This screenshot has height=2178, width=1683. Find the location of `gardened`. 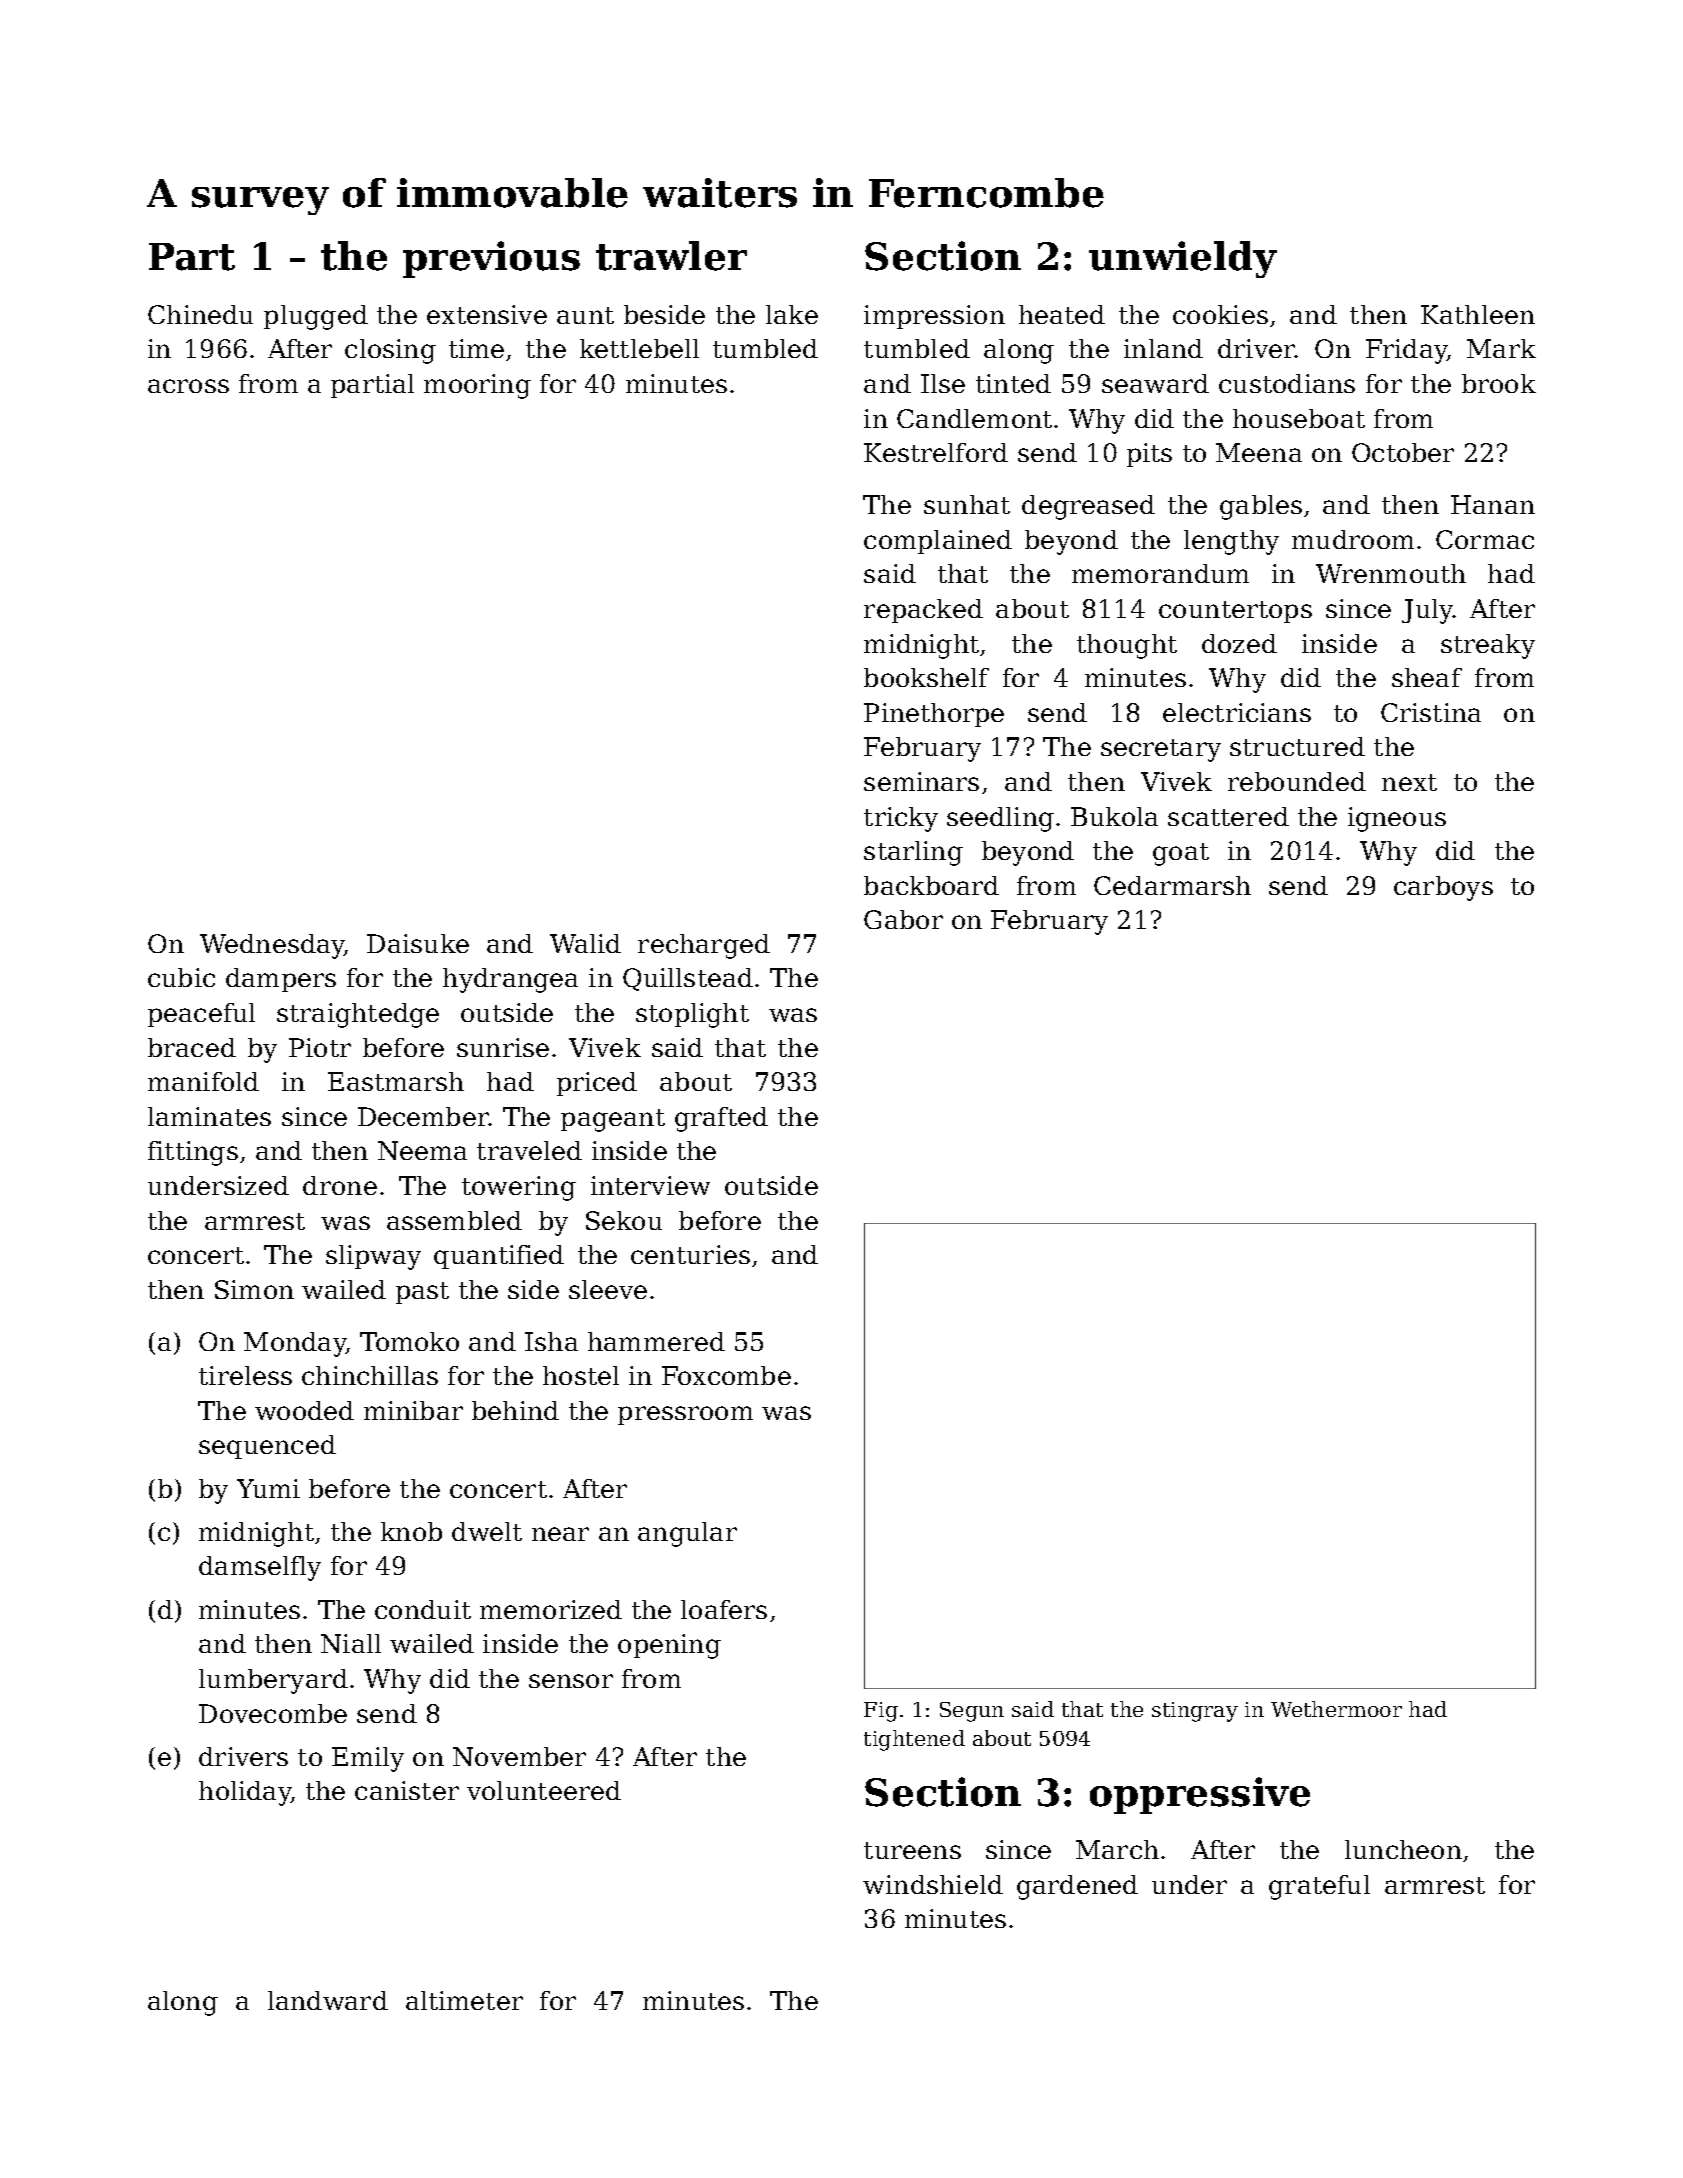

gardened is located at coordinates (1077, 1887).
